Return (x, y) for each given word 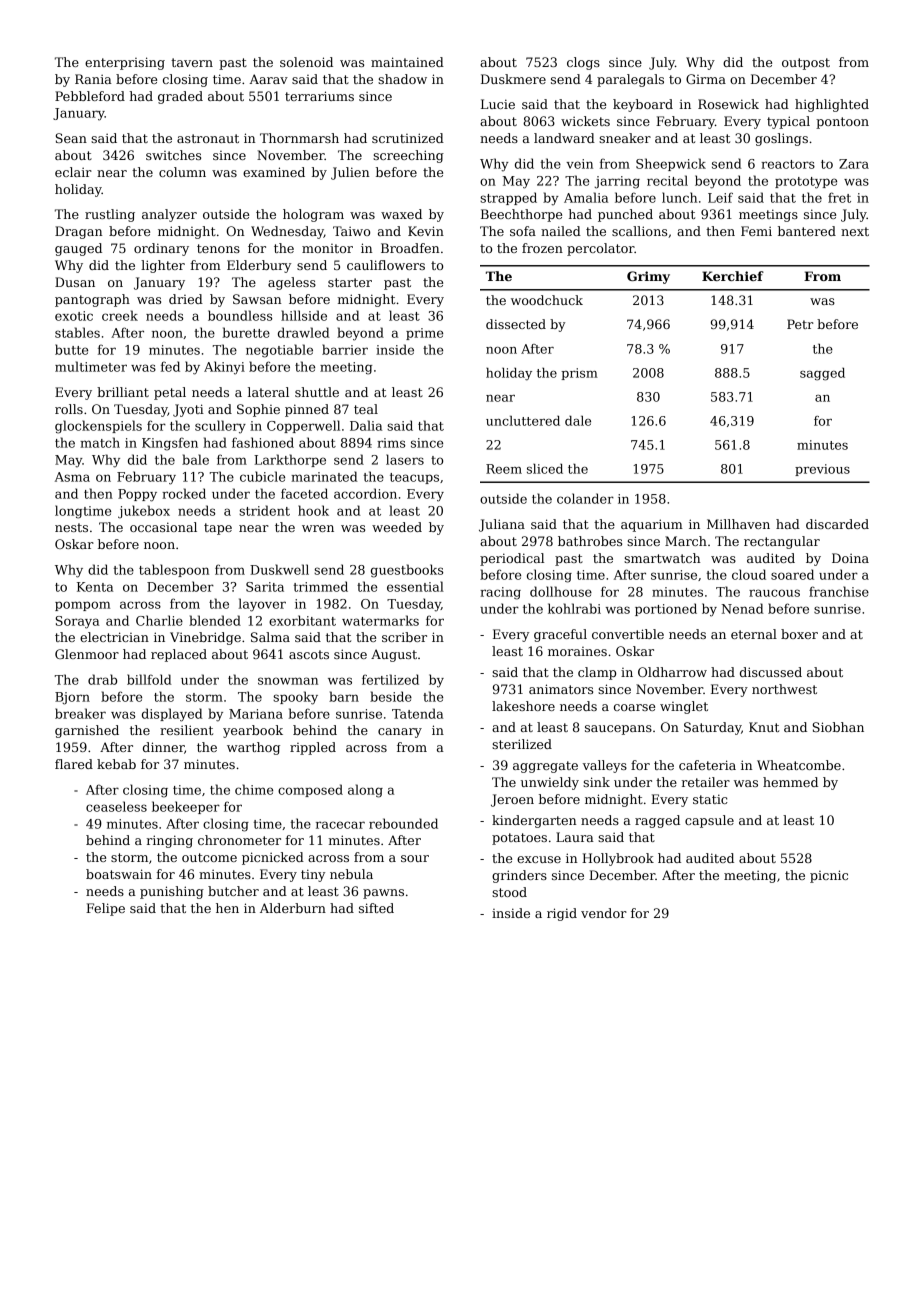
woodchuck (547, 300)
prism (579, 374)
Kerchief (733, 276)
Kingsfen (170, 444)
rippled (313, 748)
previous (822, 470)
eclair (73, 172)
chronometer (239, 840)
